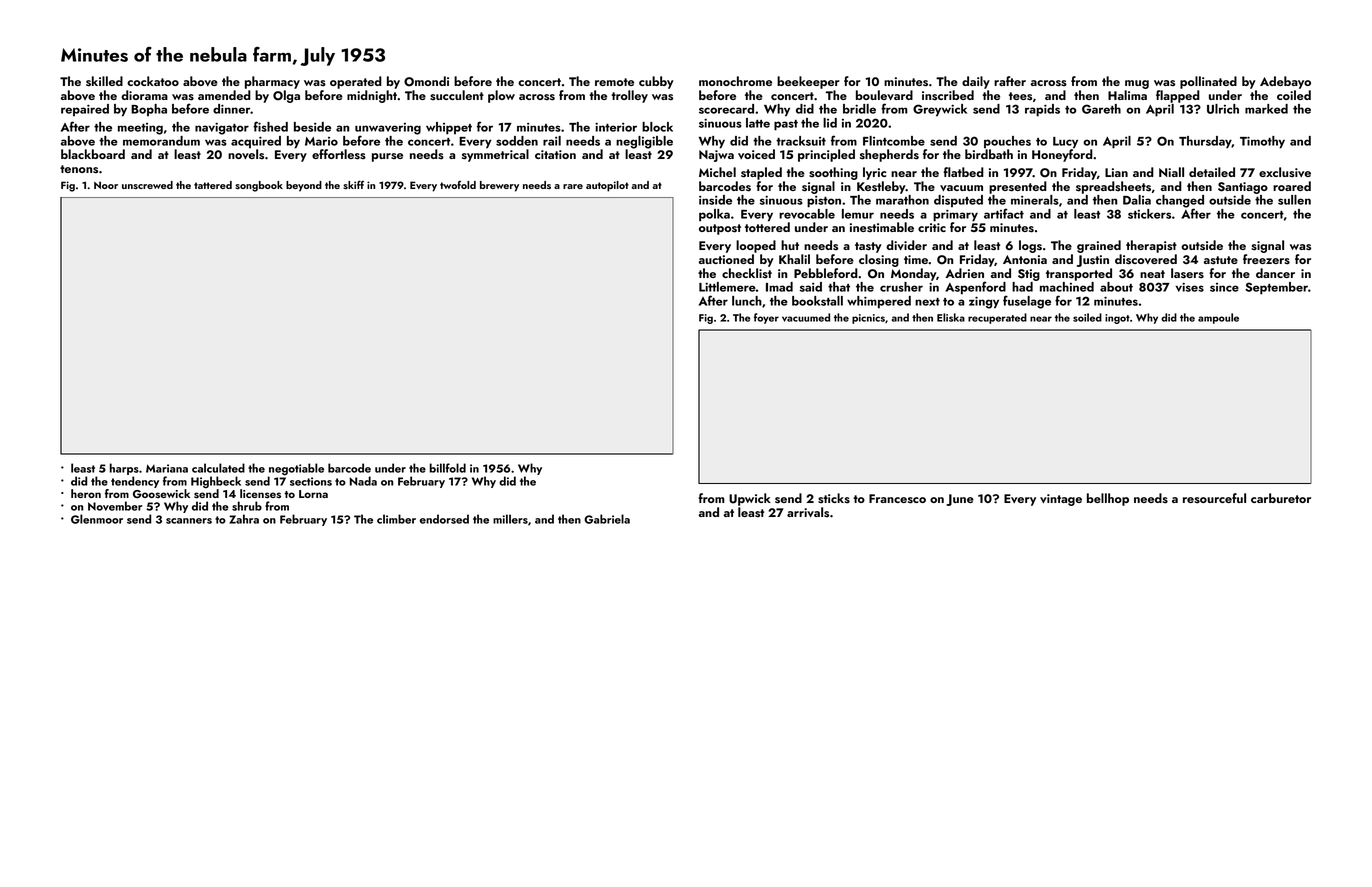 This screenshot has width=1372, height=887. Describe the element at coordinates (750, 499) in the screenshot. I see `Upwick` at that location.
